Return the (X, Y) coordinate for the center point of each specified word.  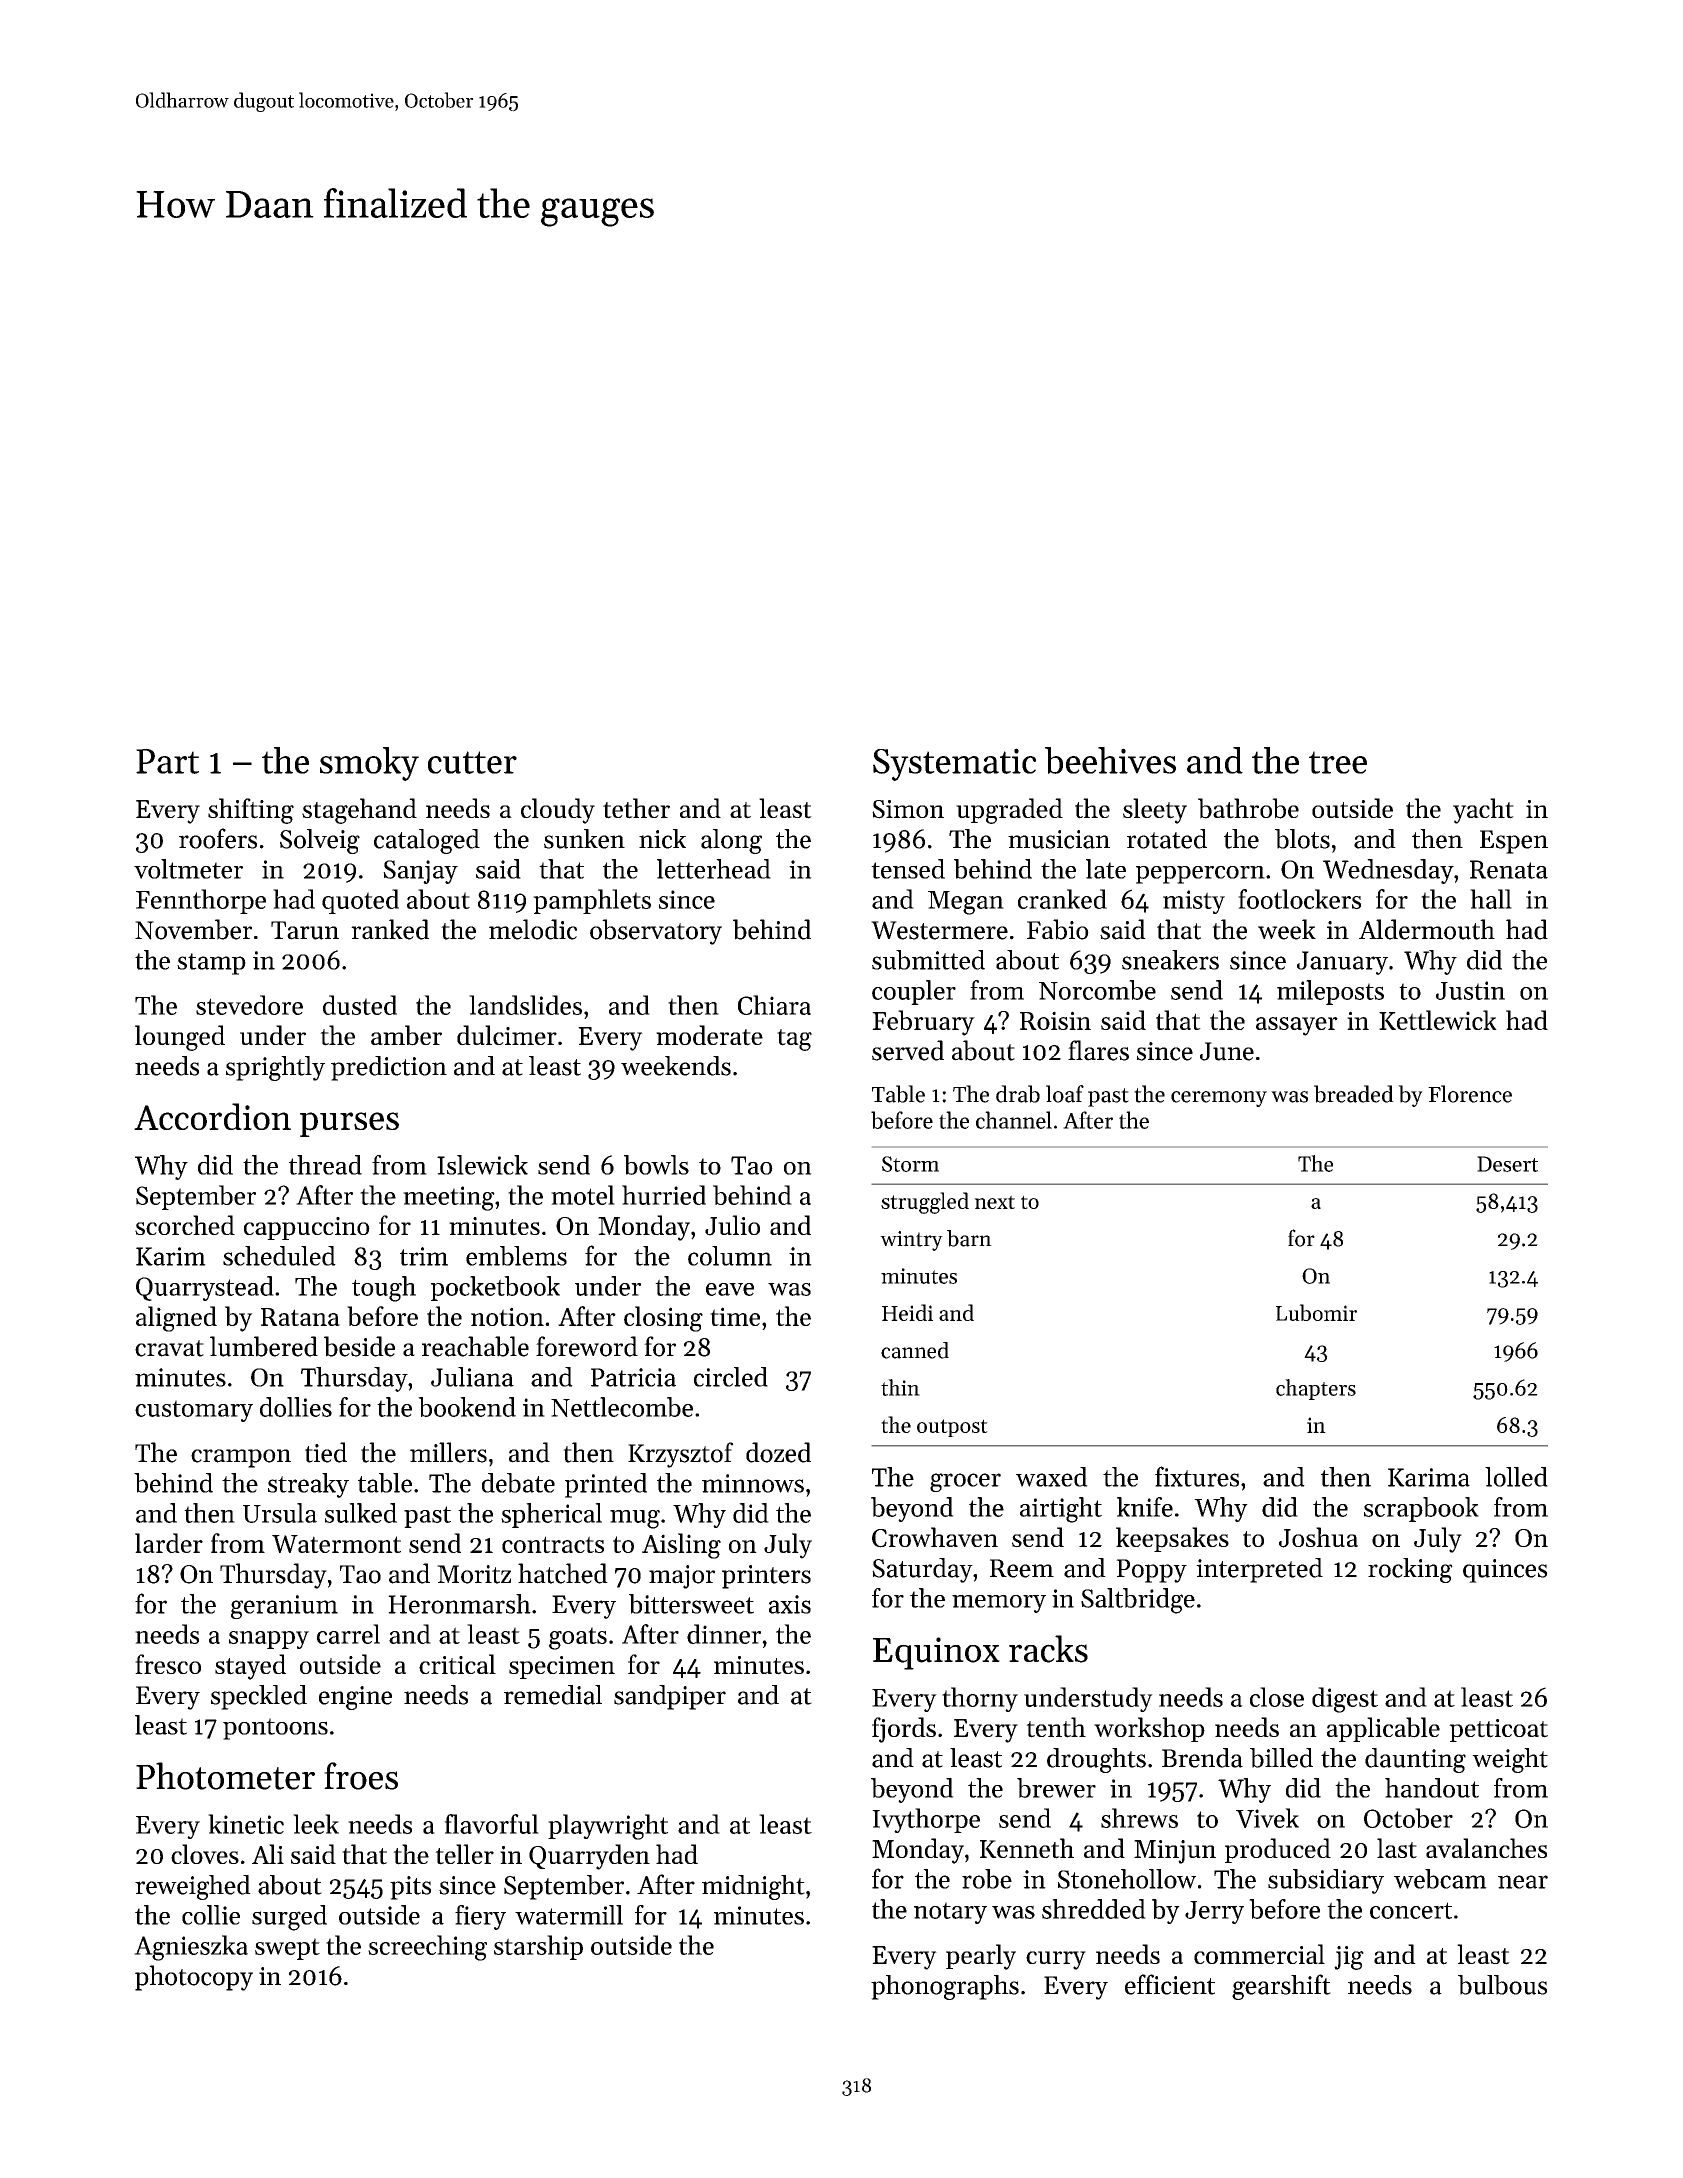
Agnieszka (191, 1948)
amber (406, 1035)
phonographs (945, 1987)
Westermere (939, 930)
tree (1338, 762)
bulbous (1502, 1985)
